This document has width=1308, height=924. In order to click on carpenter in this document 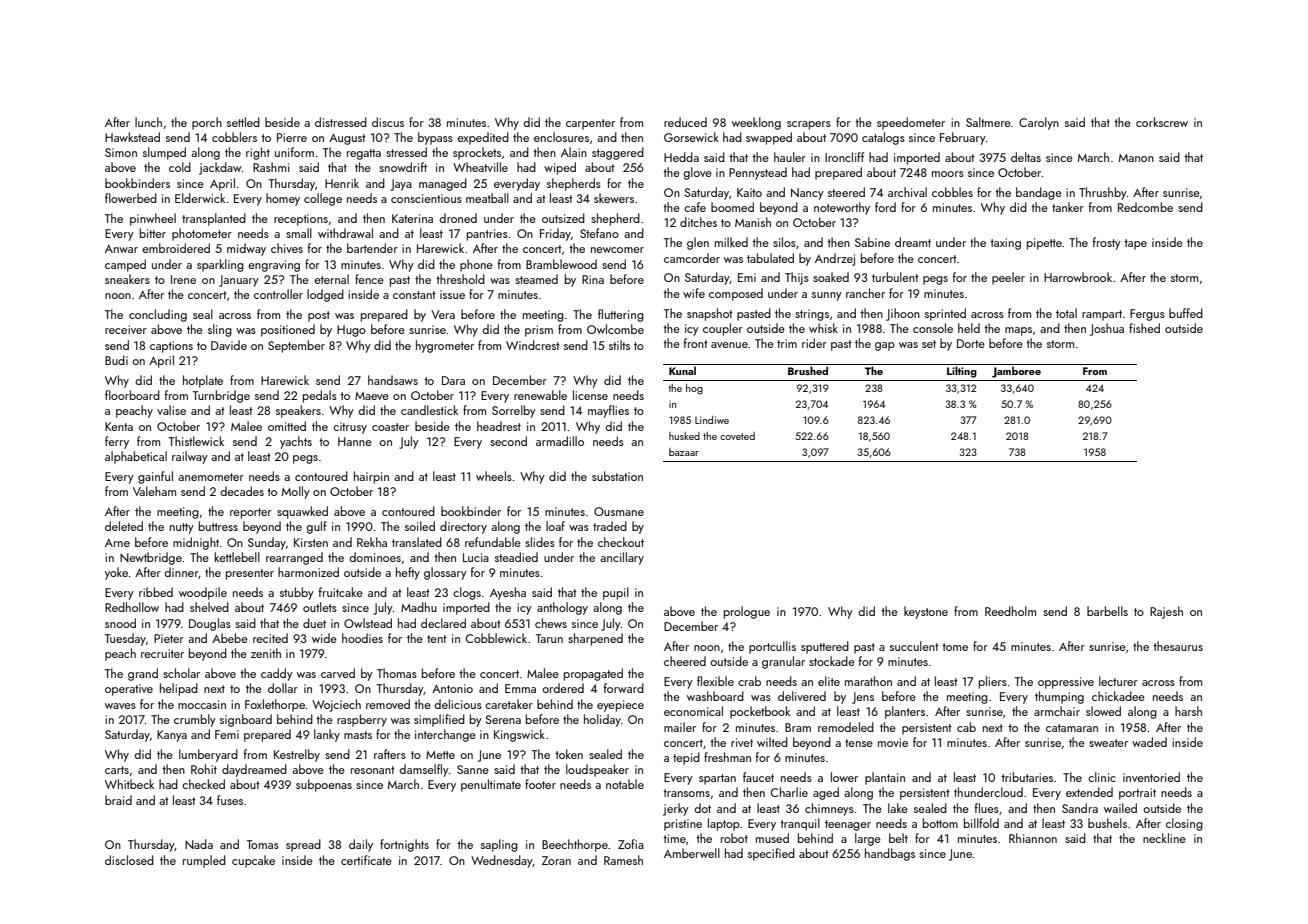, I will do `click(590, 124)`.
